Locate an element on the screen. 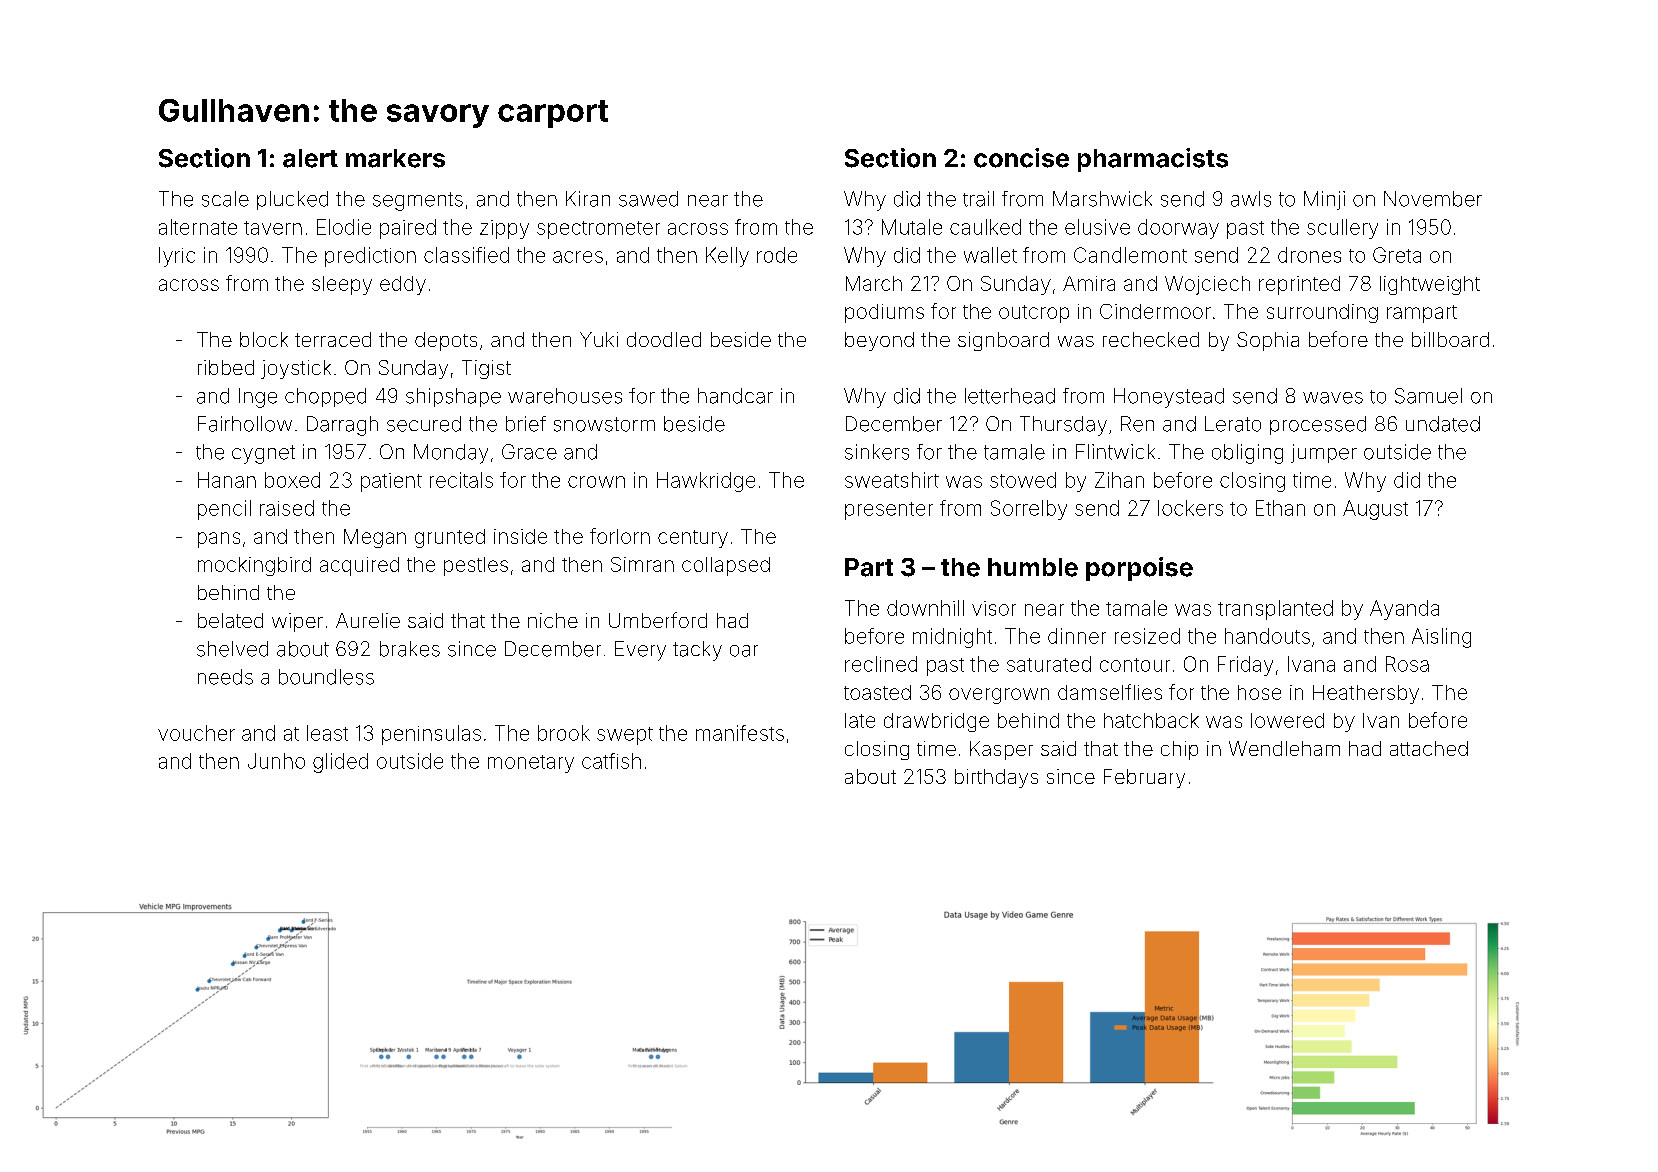 The height and width of the screenshot is (1172, 1658). Ethan is located at coordinates (1280, 508).
